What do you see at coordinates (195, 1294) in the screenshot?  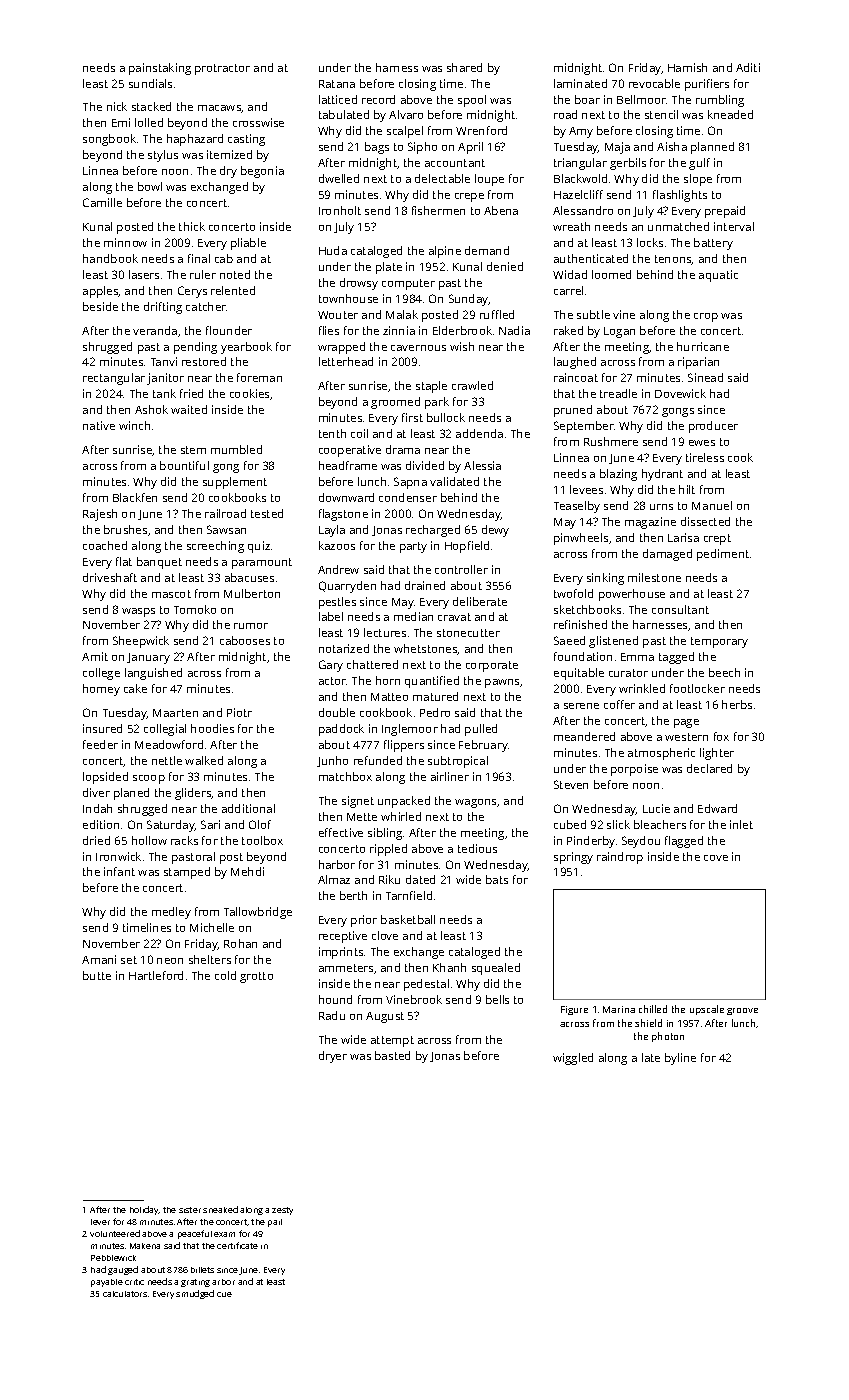 I see `smudged` at bounding box center [195, 1294].
